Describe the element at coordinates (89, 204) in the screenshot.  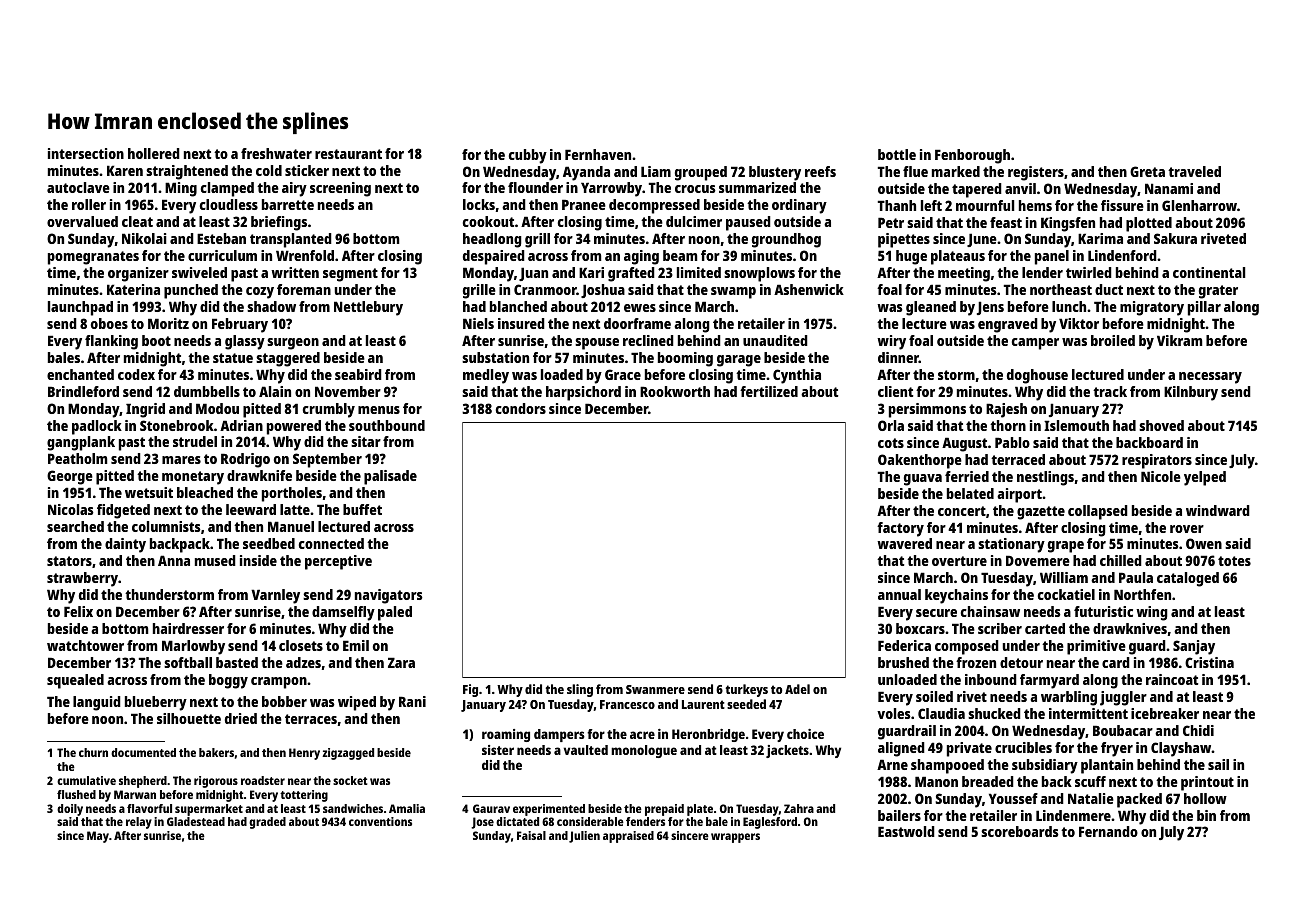
I see `roller` at that location.
